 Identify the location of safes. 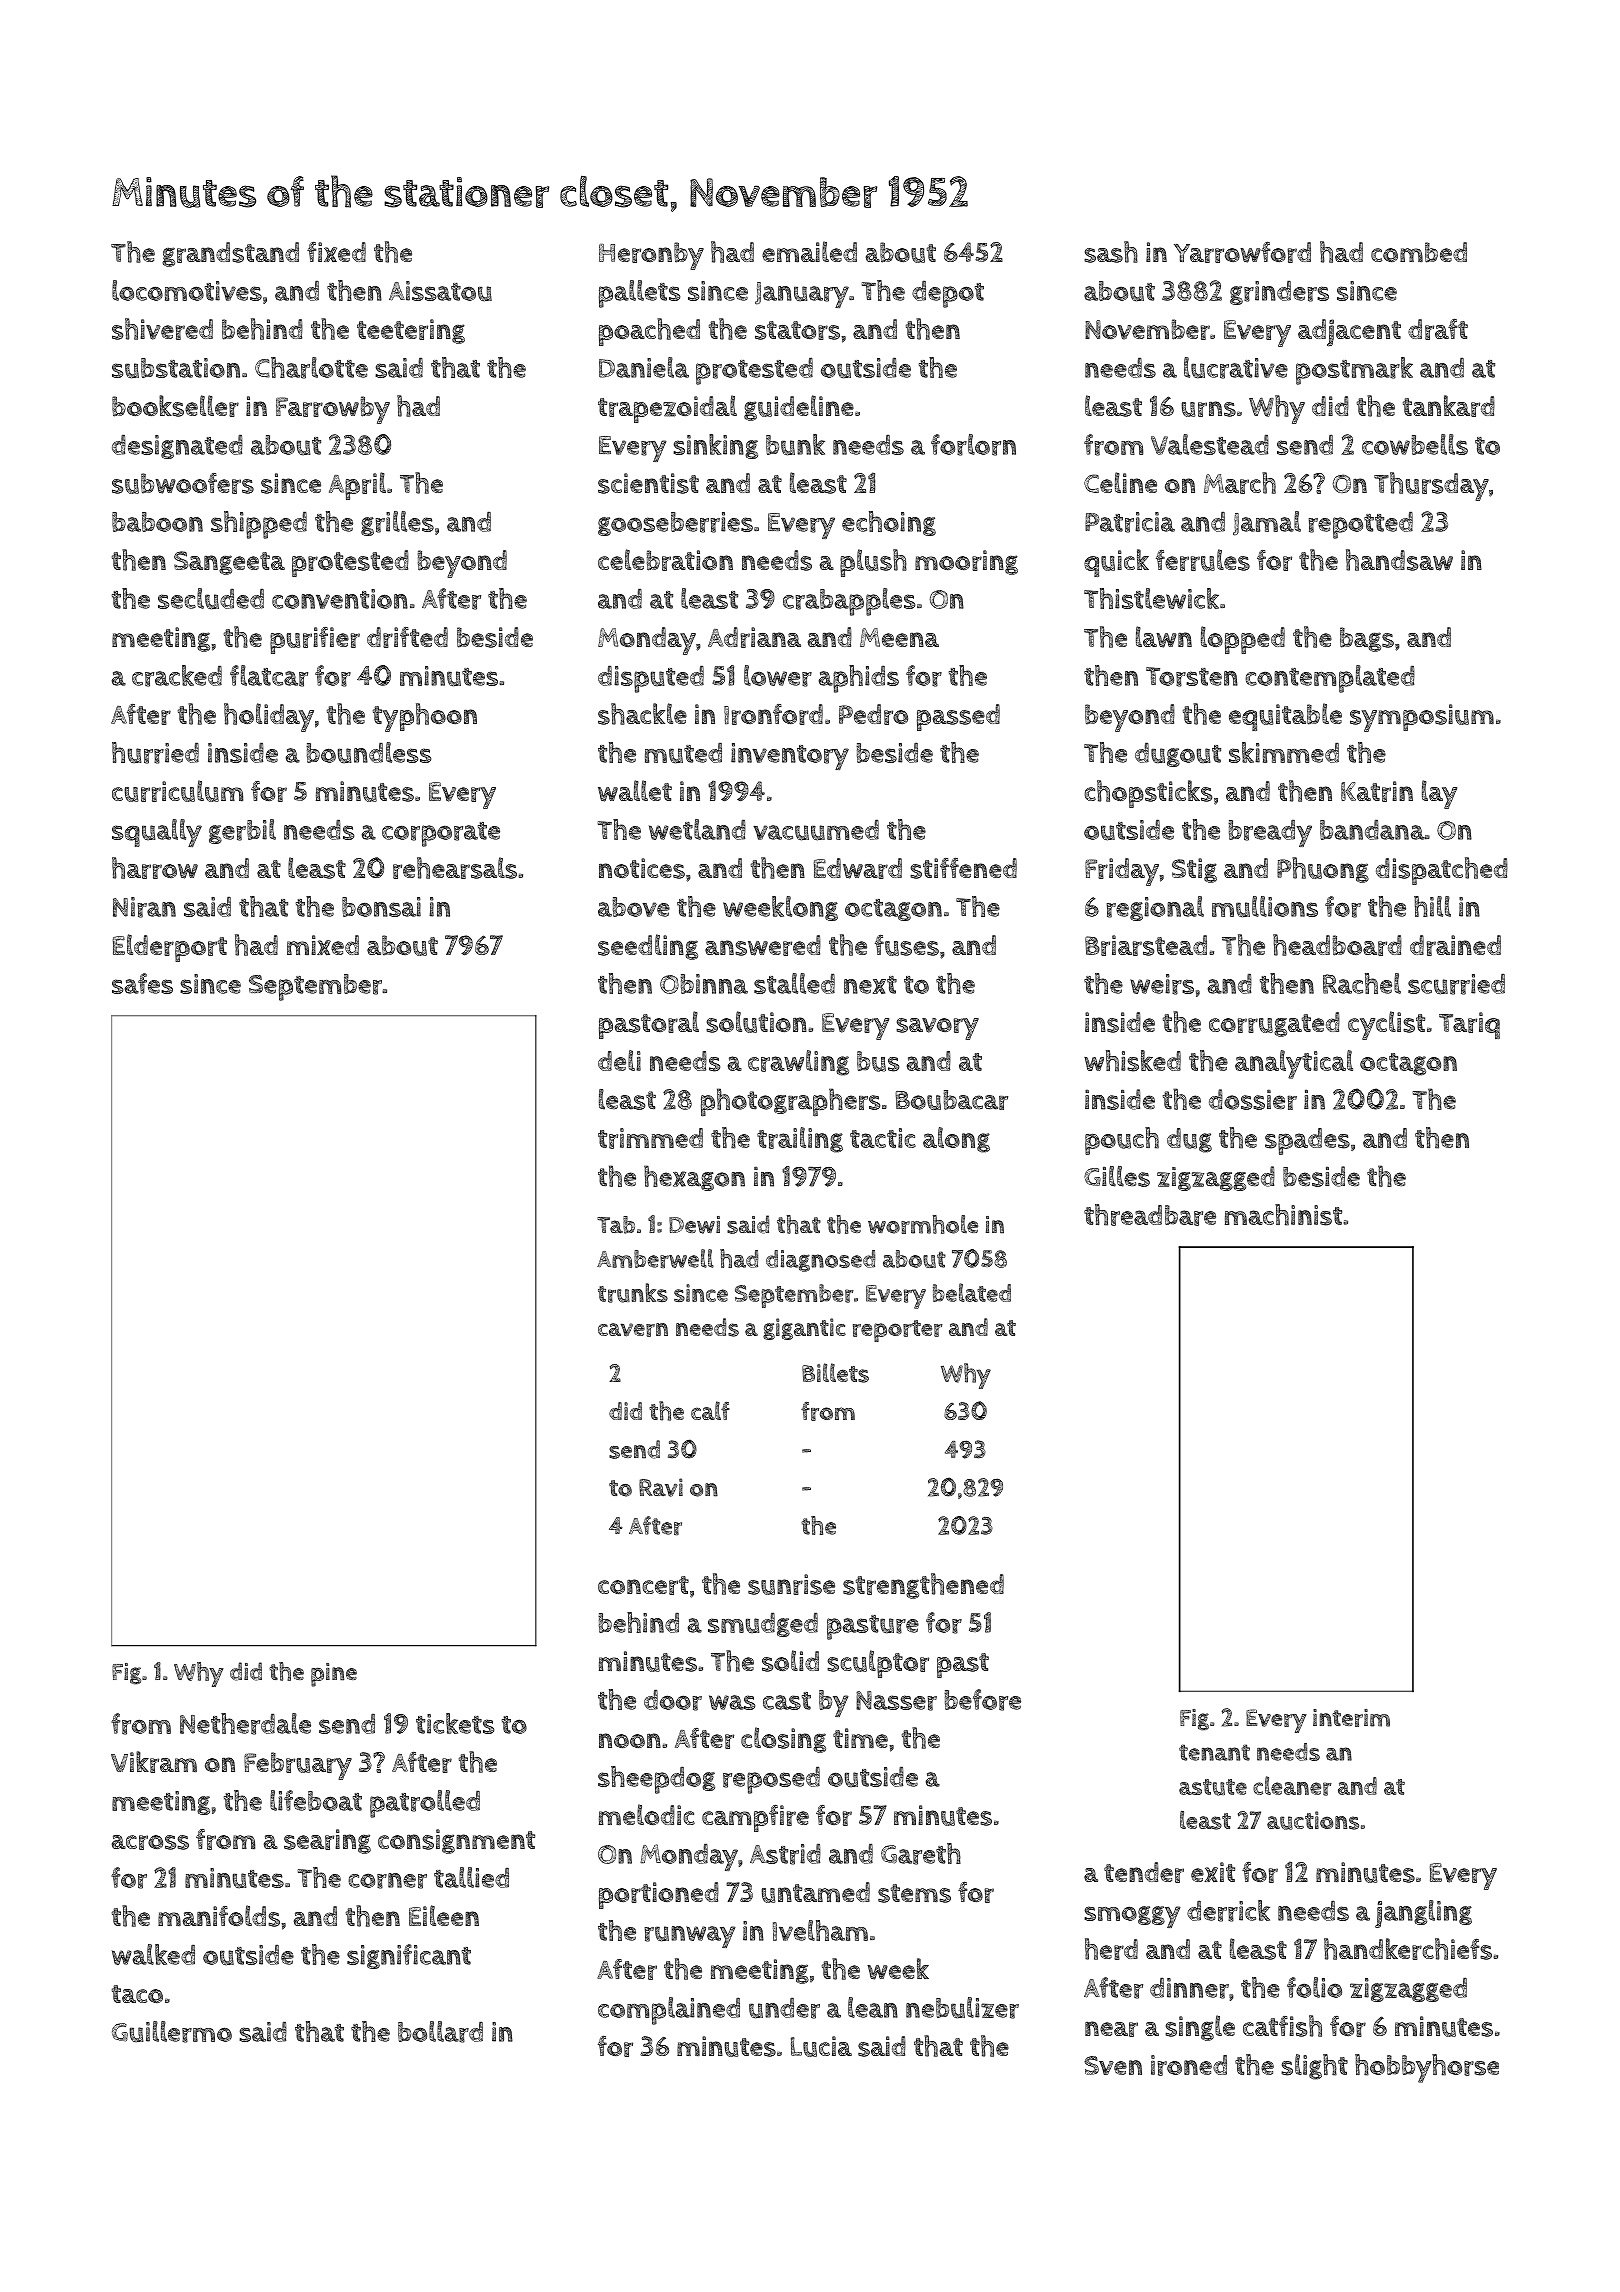
(142, 983).
